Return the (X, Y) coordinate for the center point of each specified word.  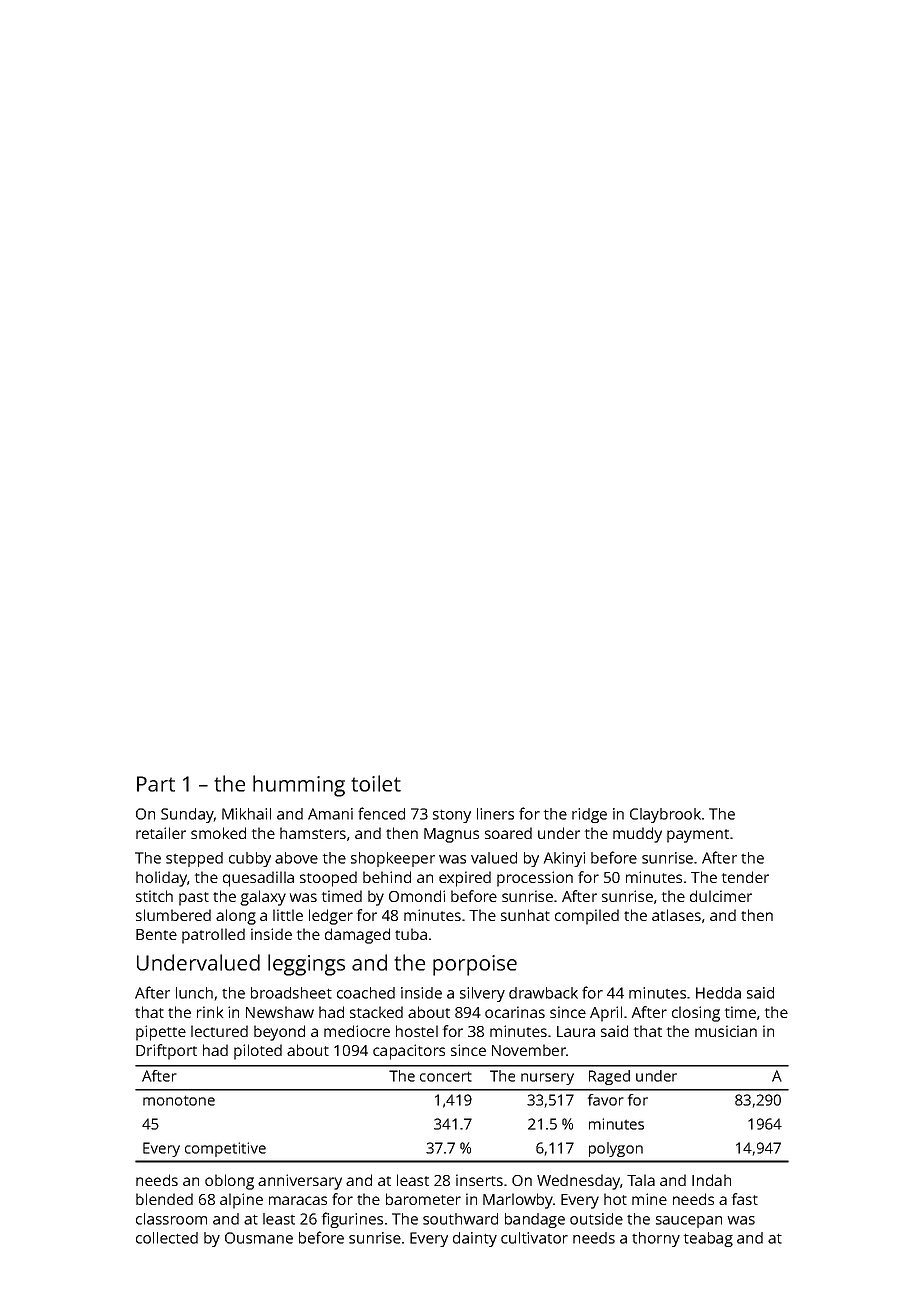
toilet (376, 783)
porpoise (475, 965)
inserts (479, 1180)
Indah (711, 1180)
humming (299, 786)
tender (745, 877)
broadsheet (291, 993)
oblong (229, 1182)
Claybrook (665, 815)
